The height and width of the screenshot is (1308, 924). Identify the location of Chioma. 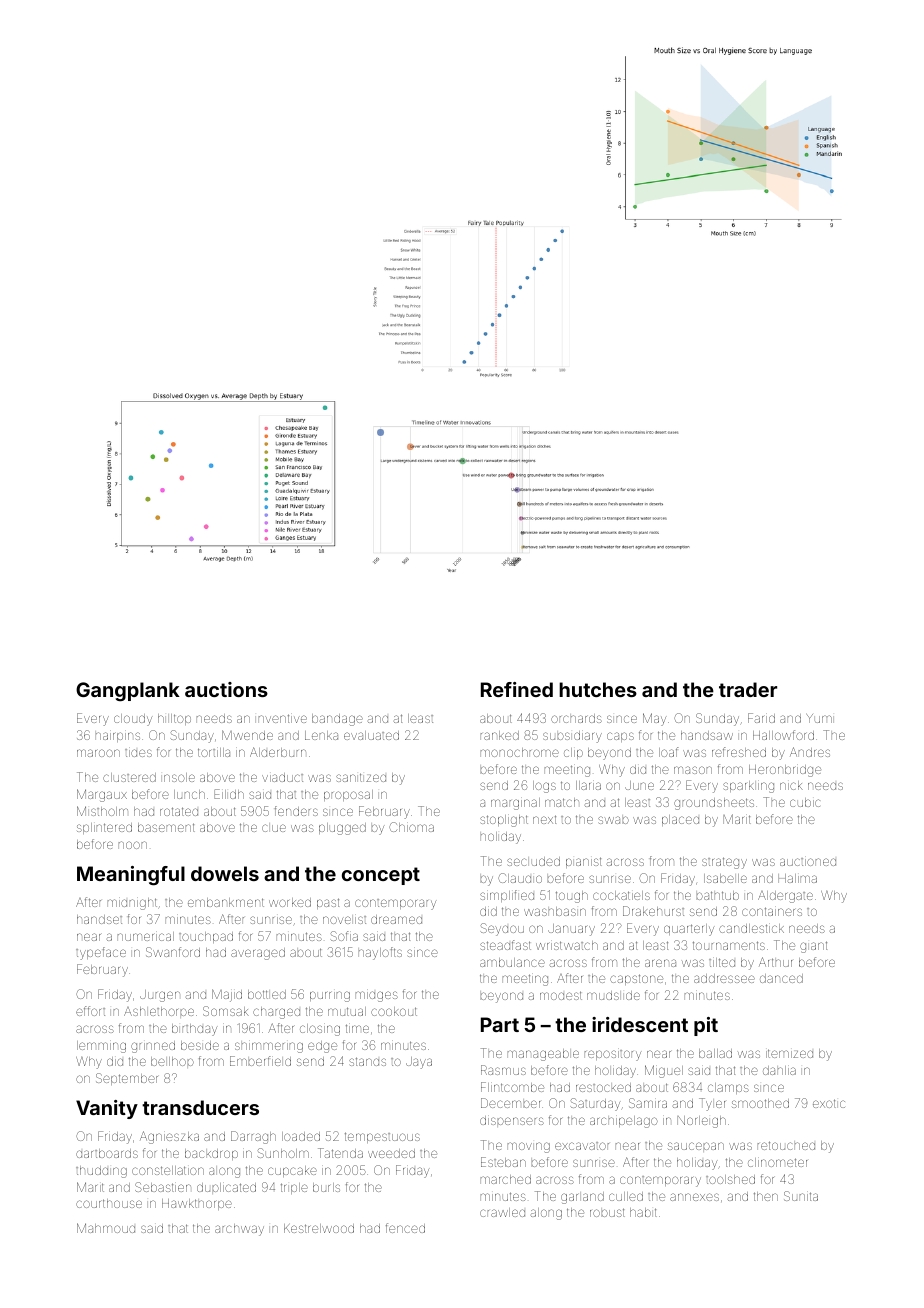
(411, 827).
